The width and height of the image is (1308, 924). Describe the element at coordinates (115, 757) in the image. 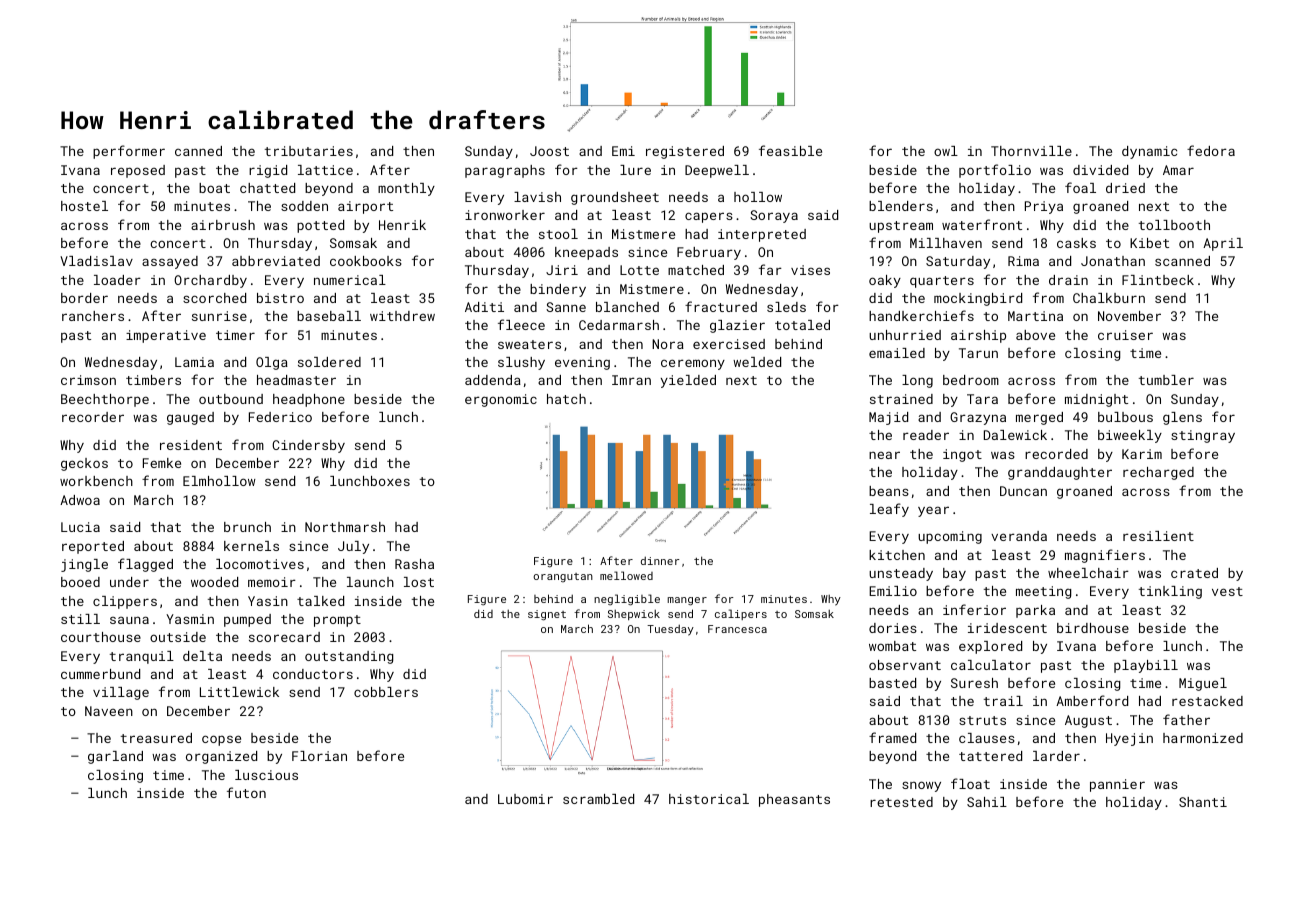

I see `garland` at that location.
